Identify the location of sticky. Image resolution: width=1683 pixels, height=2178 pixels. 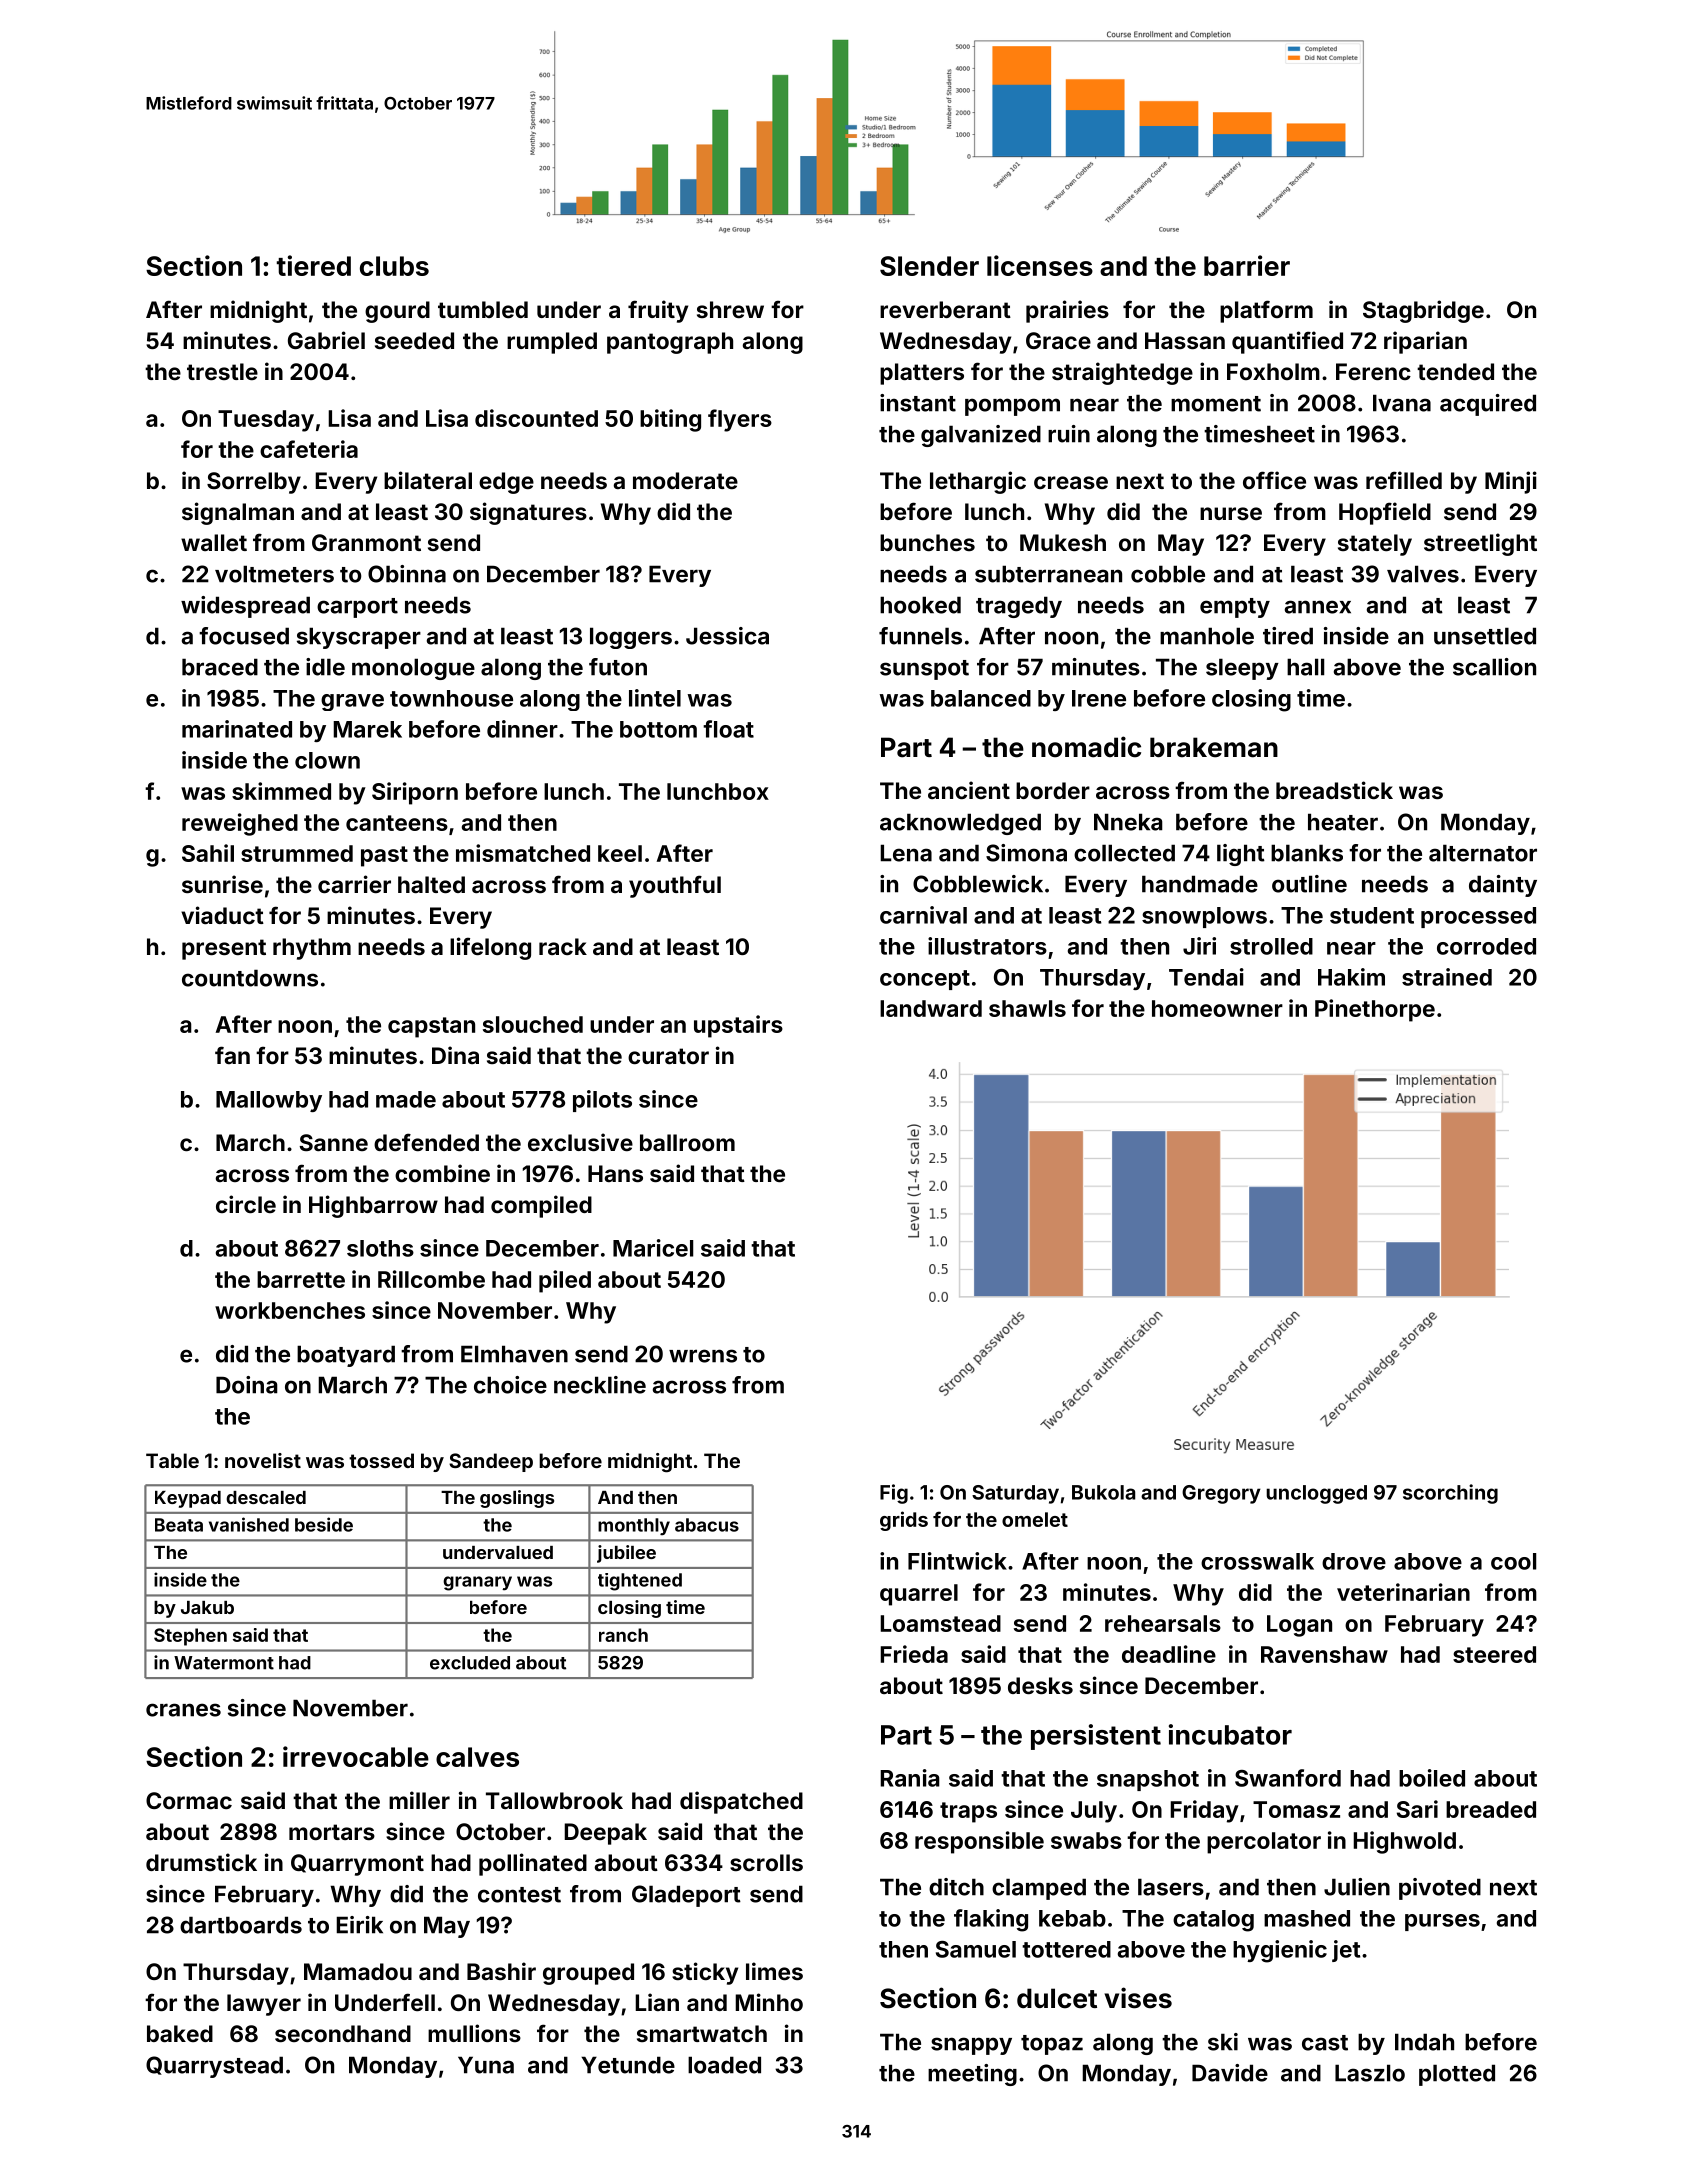
(705, 1973).
